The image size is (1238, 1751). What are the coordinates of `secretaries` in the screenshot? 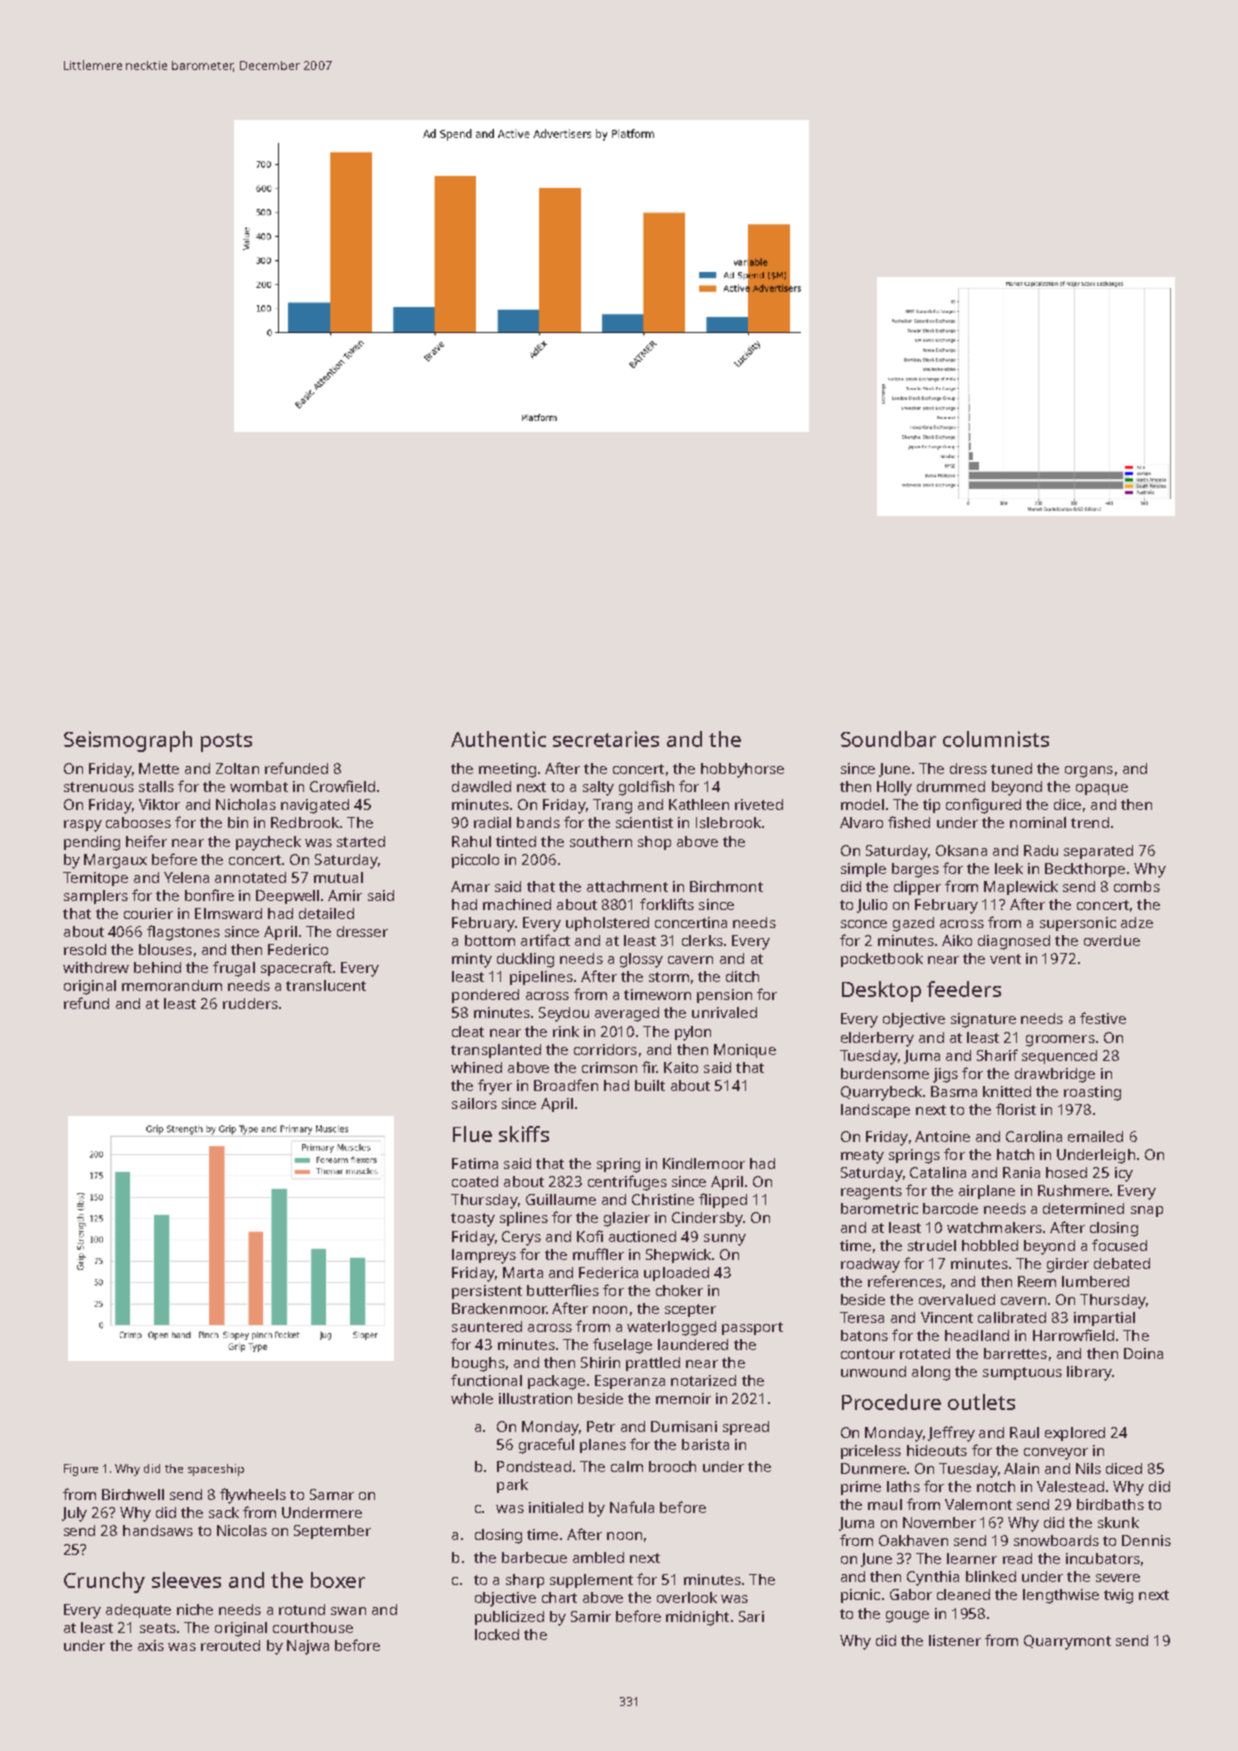 It's located at (606, 739).
